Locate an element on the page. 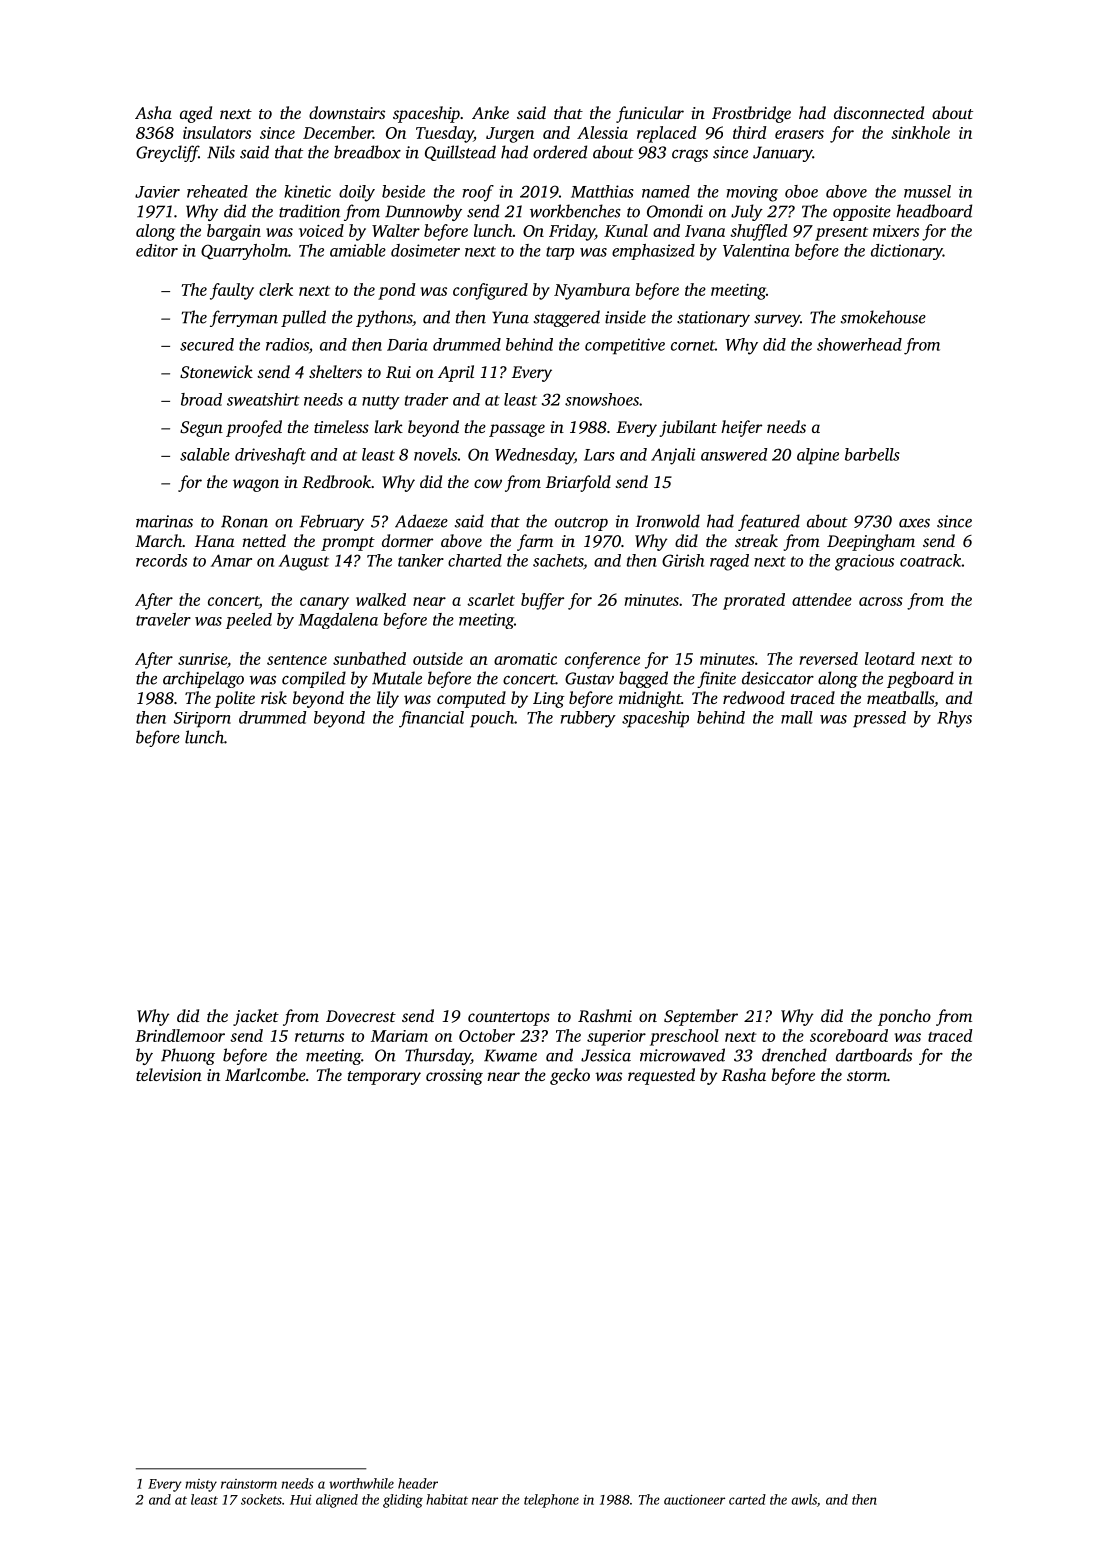  worthwhile is located at coordinates (361, 1483).
